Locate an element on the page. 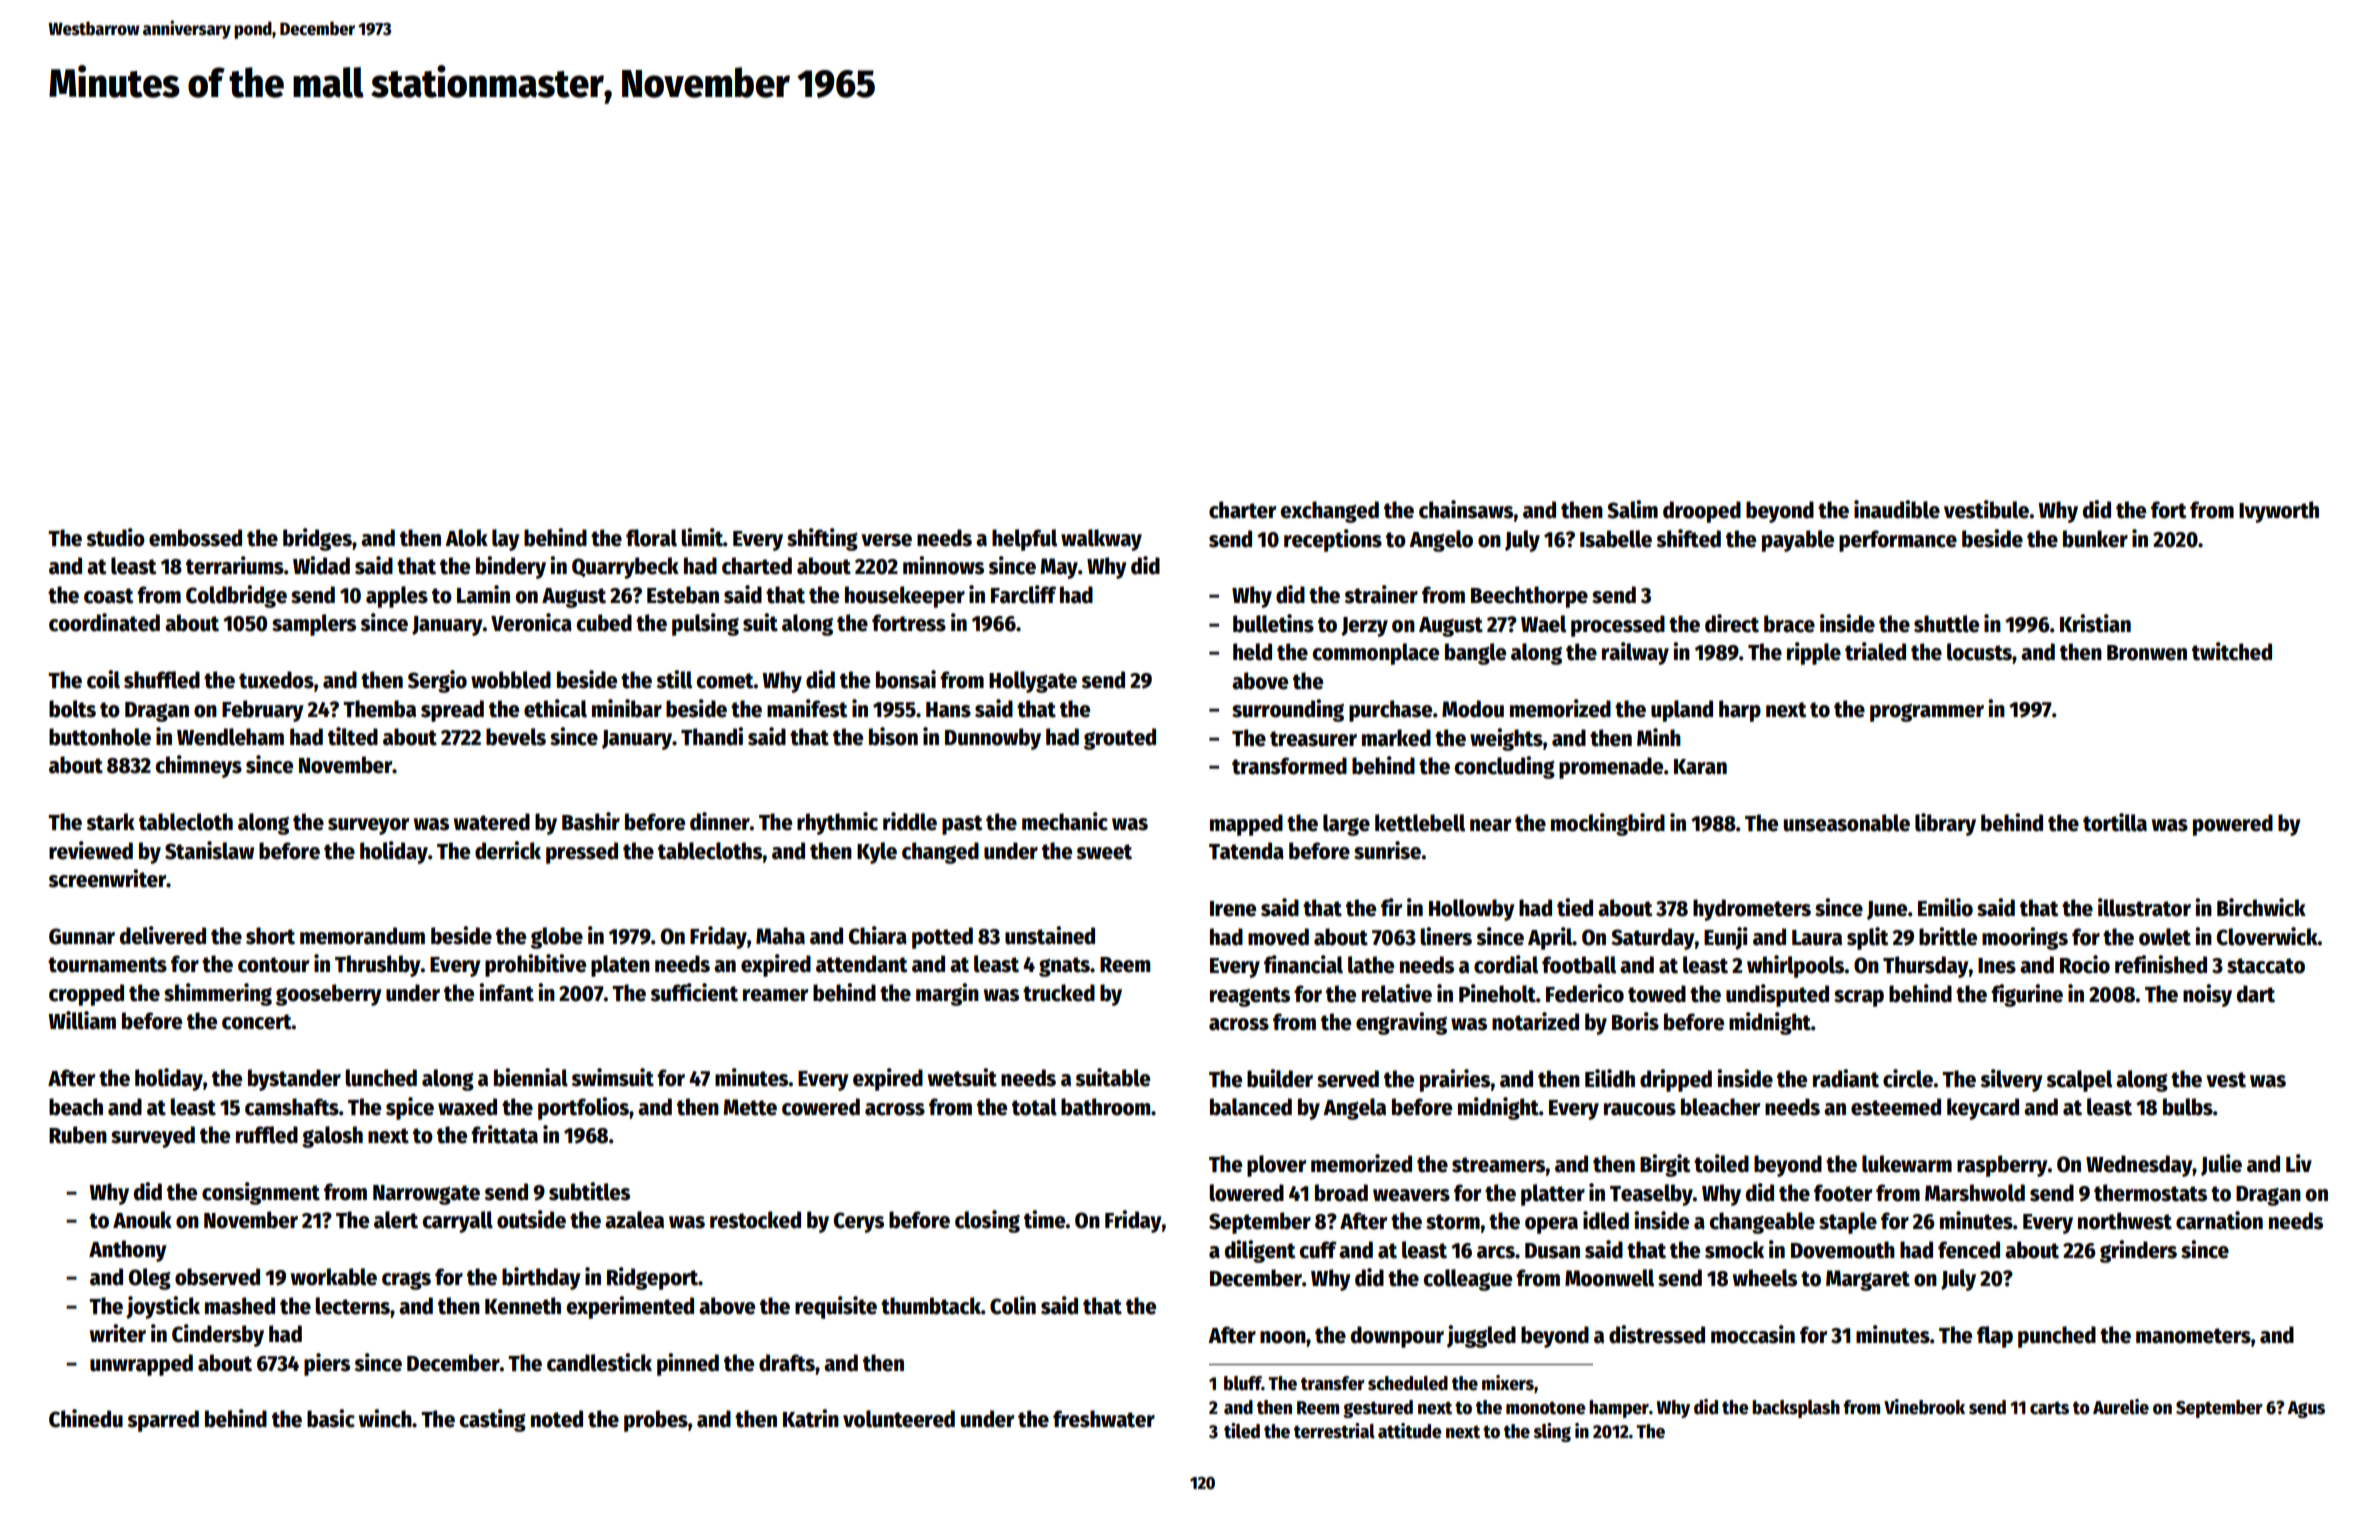 The width and height of the image is (2380, 1540). sunrise is located at coordinates (1387, 850).
